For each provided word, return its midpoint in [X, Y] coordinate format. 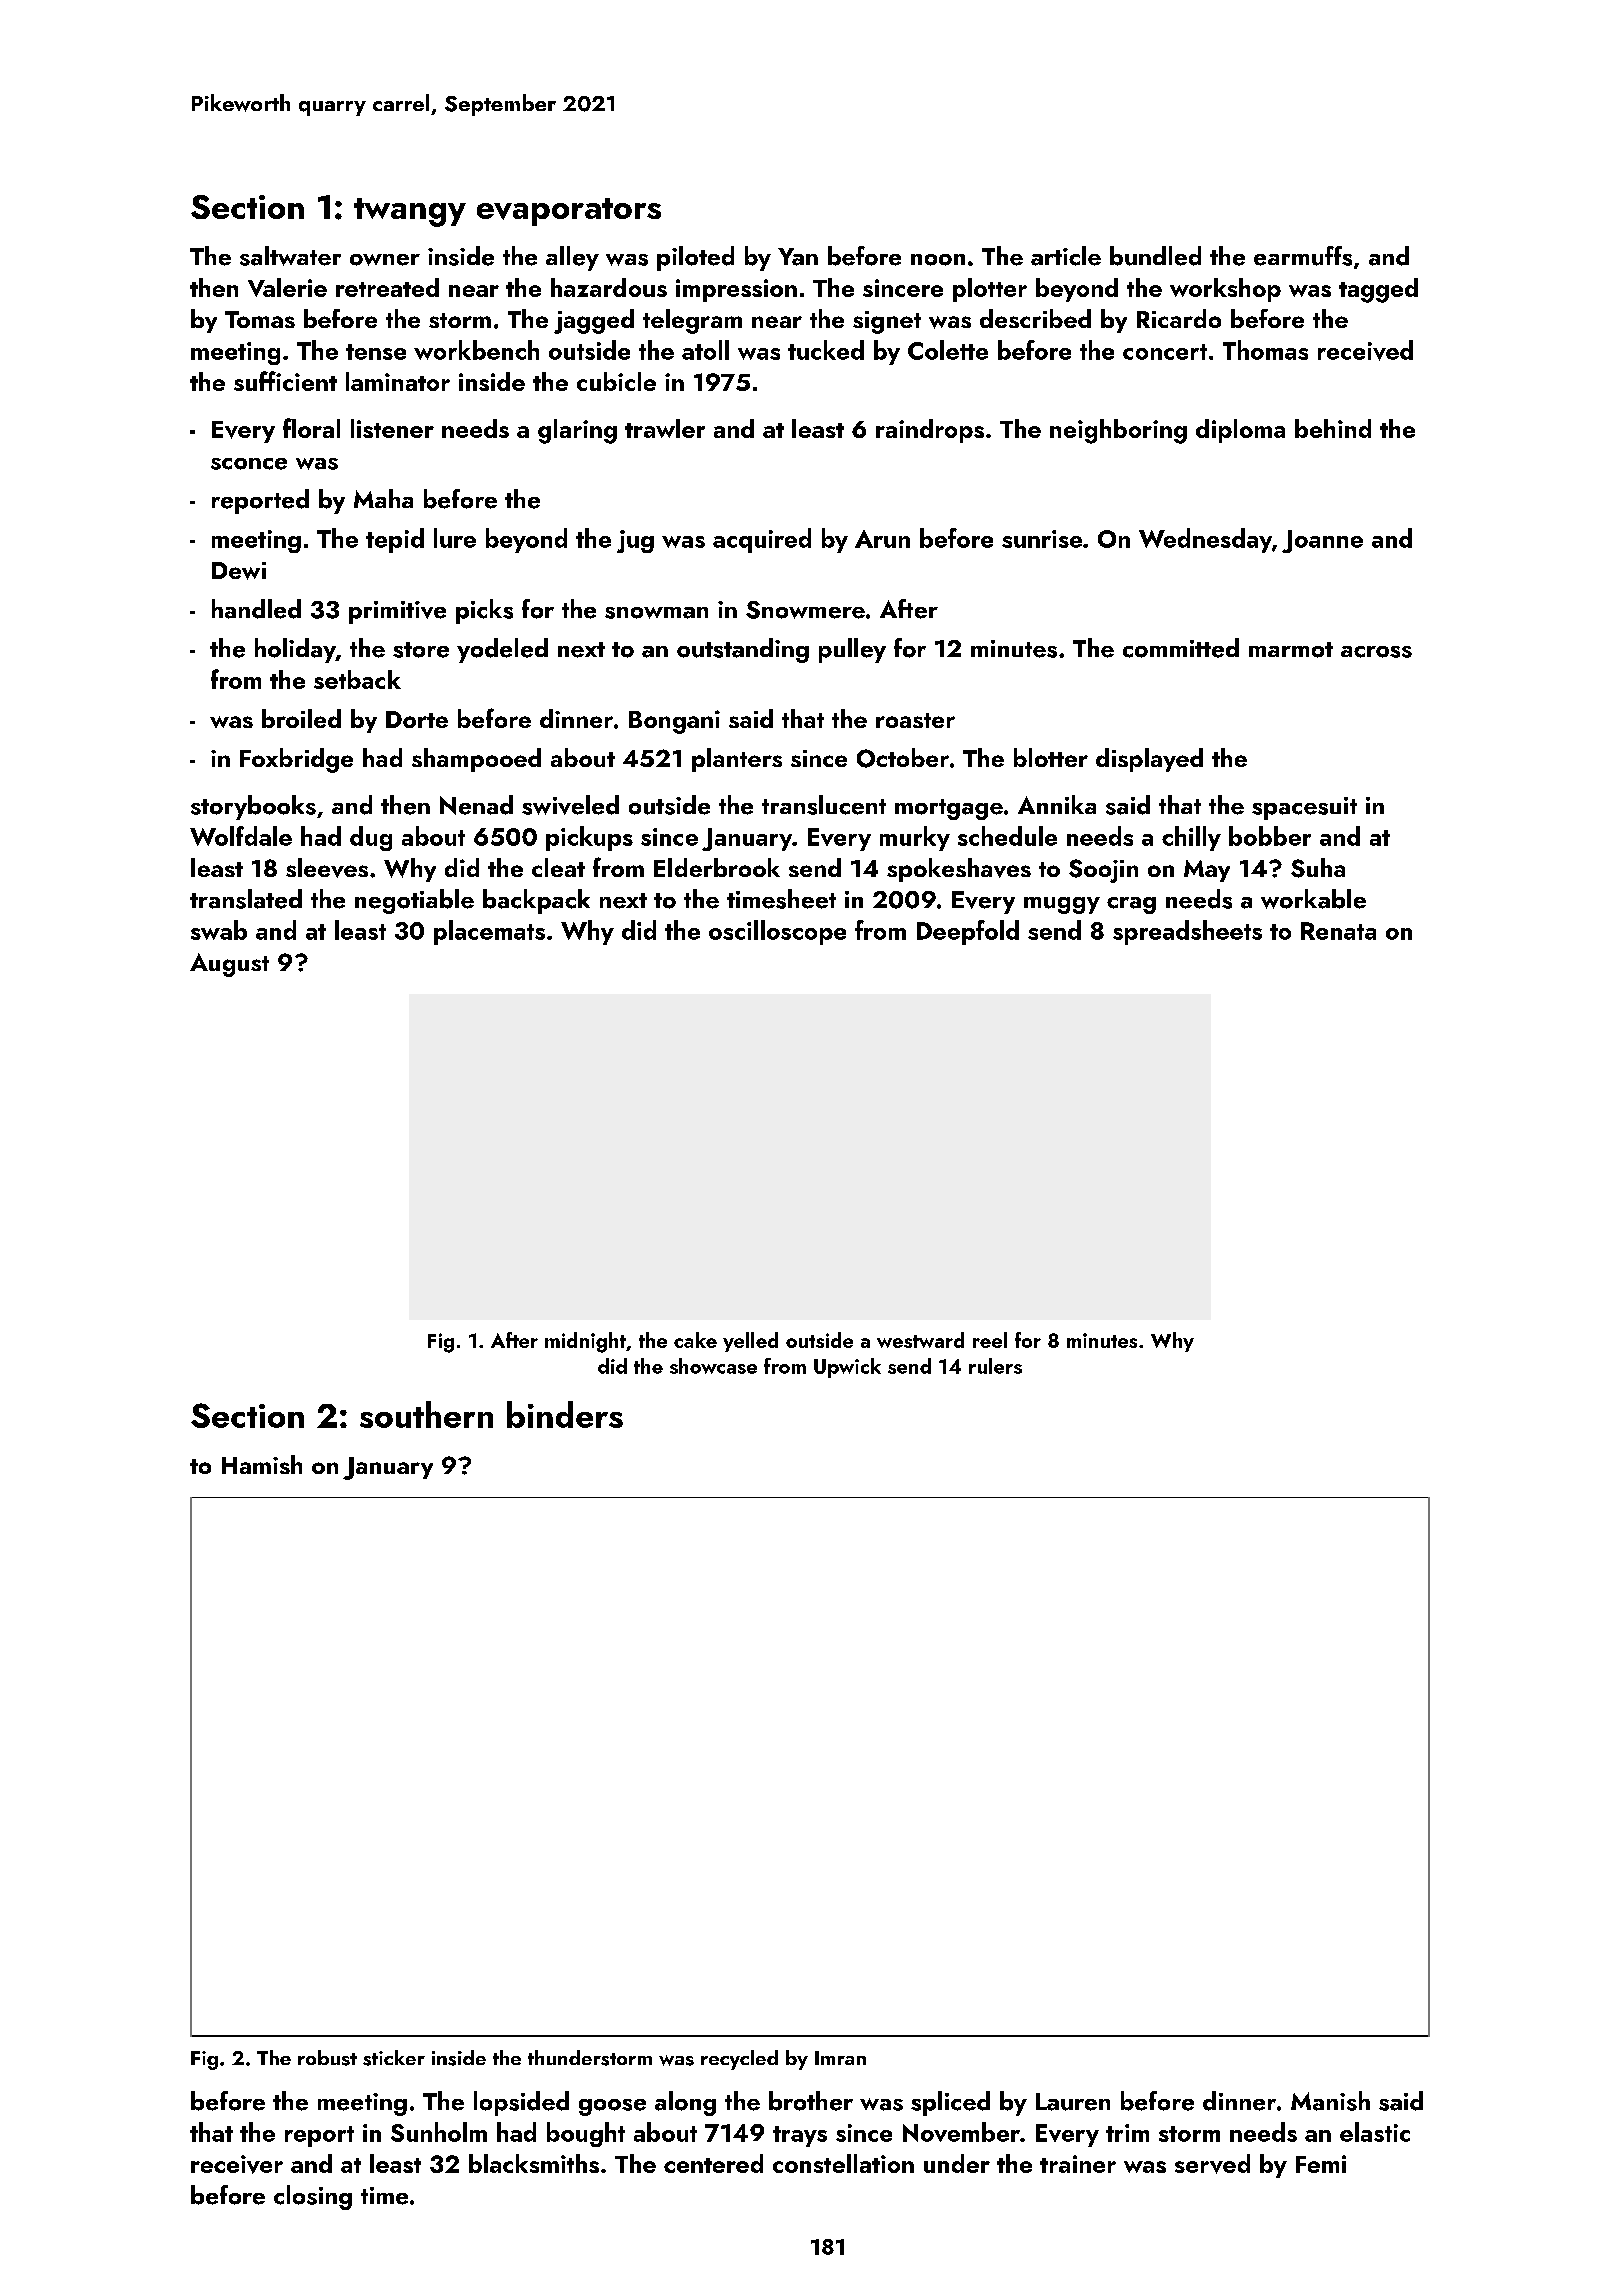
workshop [1225, 290]
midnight [585, 1342]
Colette [948, 350]
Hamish [262, 1464]
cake [695, 1340]
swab [219, 930]
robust [327, 2058]
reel [990, 1340]
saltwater [290, 256]
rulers [995, 1366]
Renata [1338, 931]
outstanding [743, 650]
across [1376, 652]
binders [565, 1414]
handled [256, 609]
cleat [558, 867]
